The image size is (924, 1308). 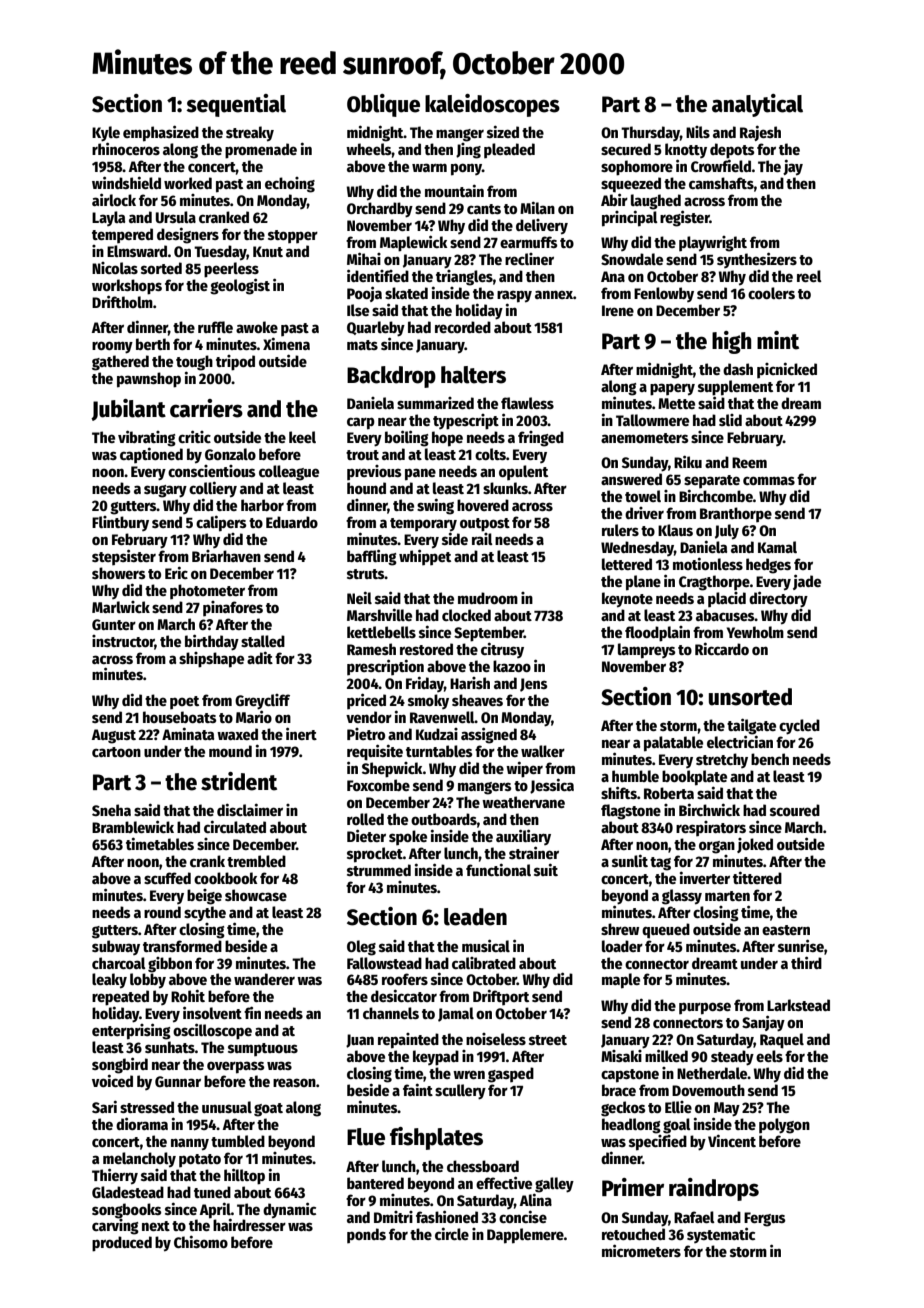 What do you see at coordinates (188, 733) in the screenshot?
I see `Aminata` at bounding box center [188, 733].
